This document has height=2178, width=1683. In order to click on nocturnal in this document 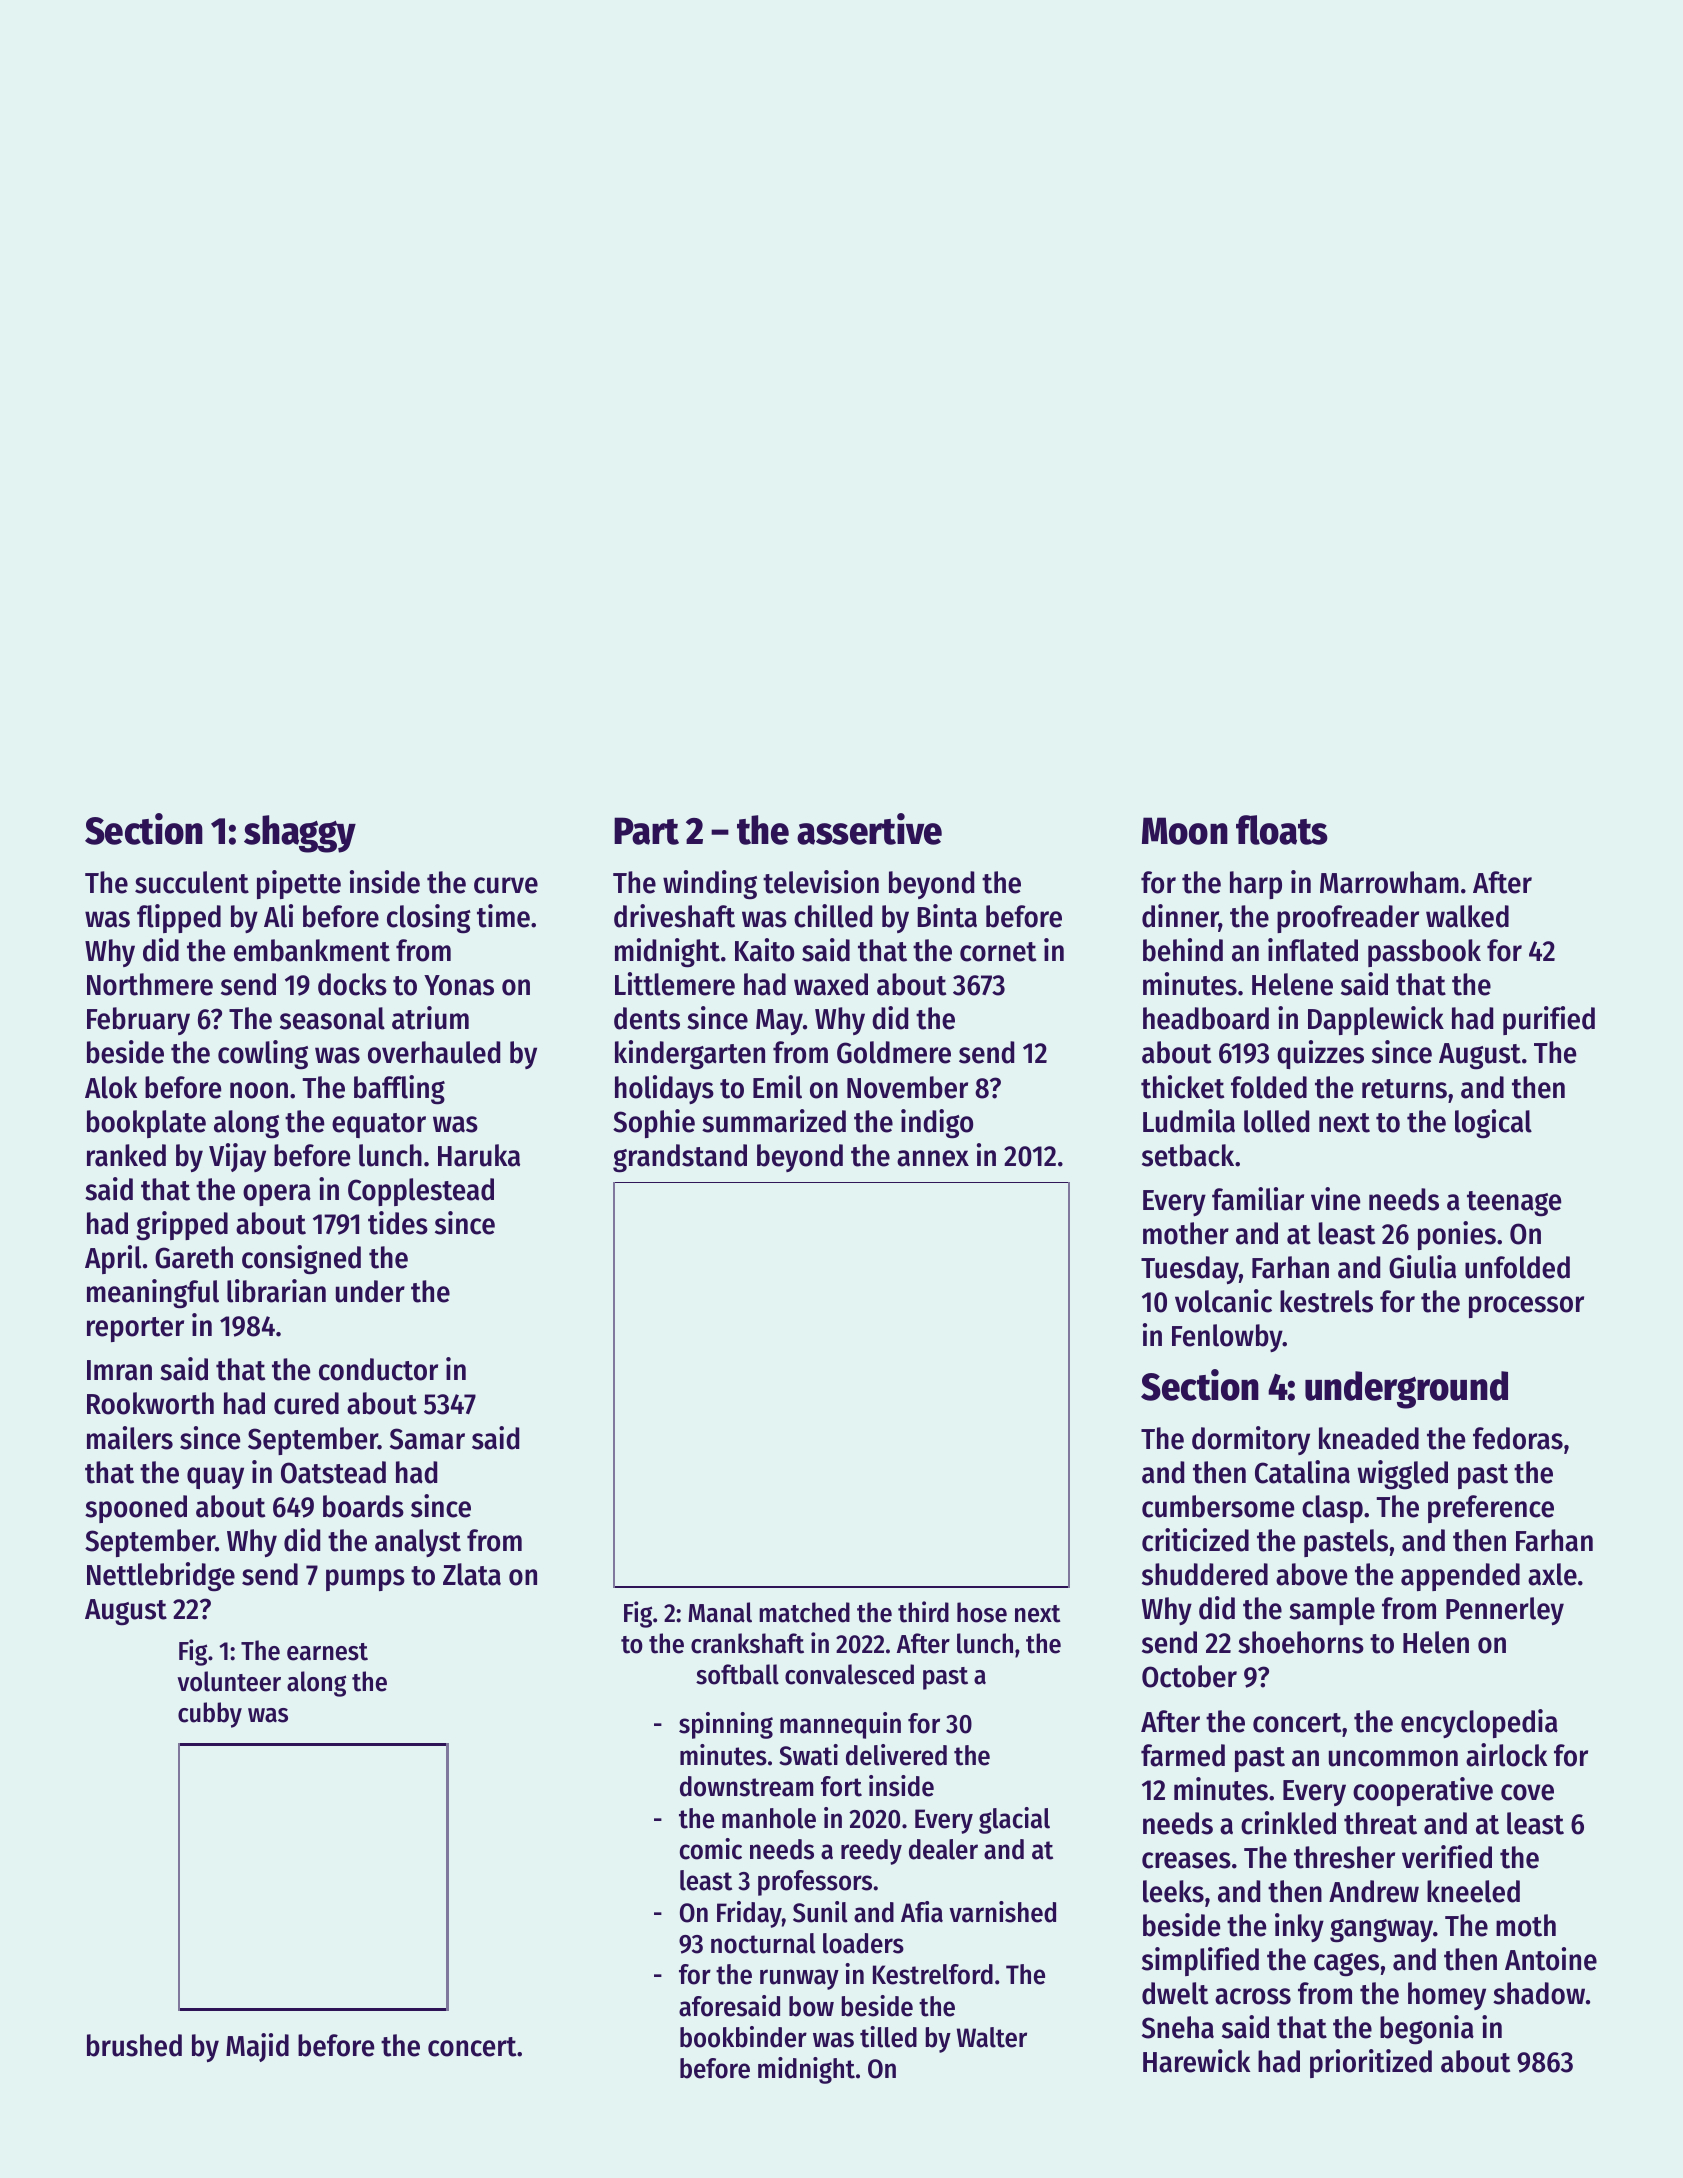, I will do `click(763, 1943)`.
